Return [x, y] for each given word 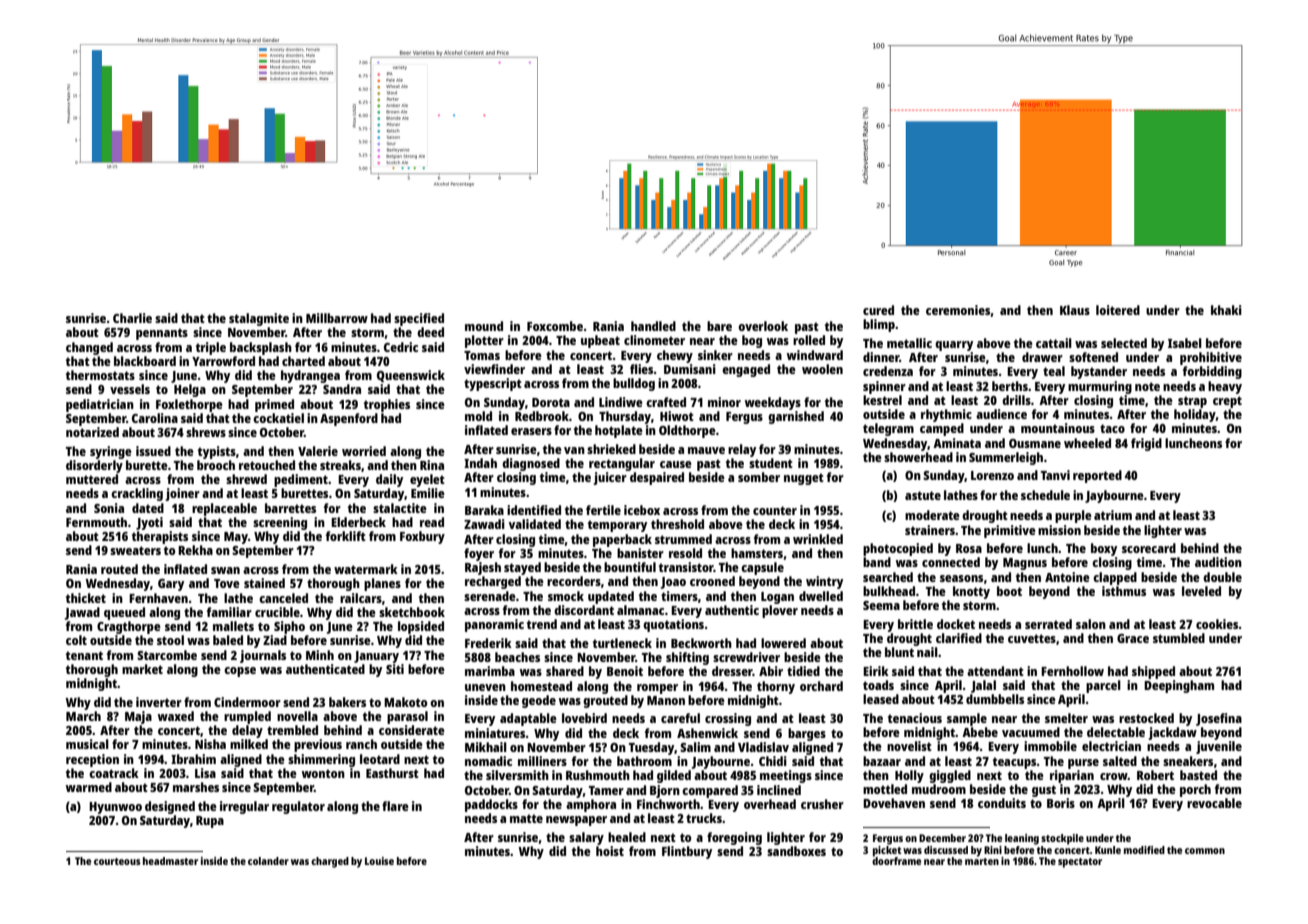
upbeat [600, 341]
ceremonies [958, 310]
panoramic [494, 625]
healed [627, 837]
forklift [346, 536]
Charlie [132, 318]
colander [268, 861]
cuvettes [1032, 638]
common [1205, 851]
